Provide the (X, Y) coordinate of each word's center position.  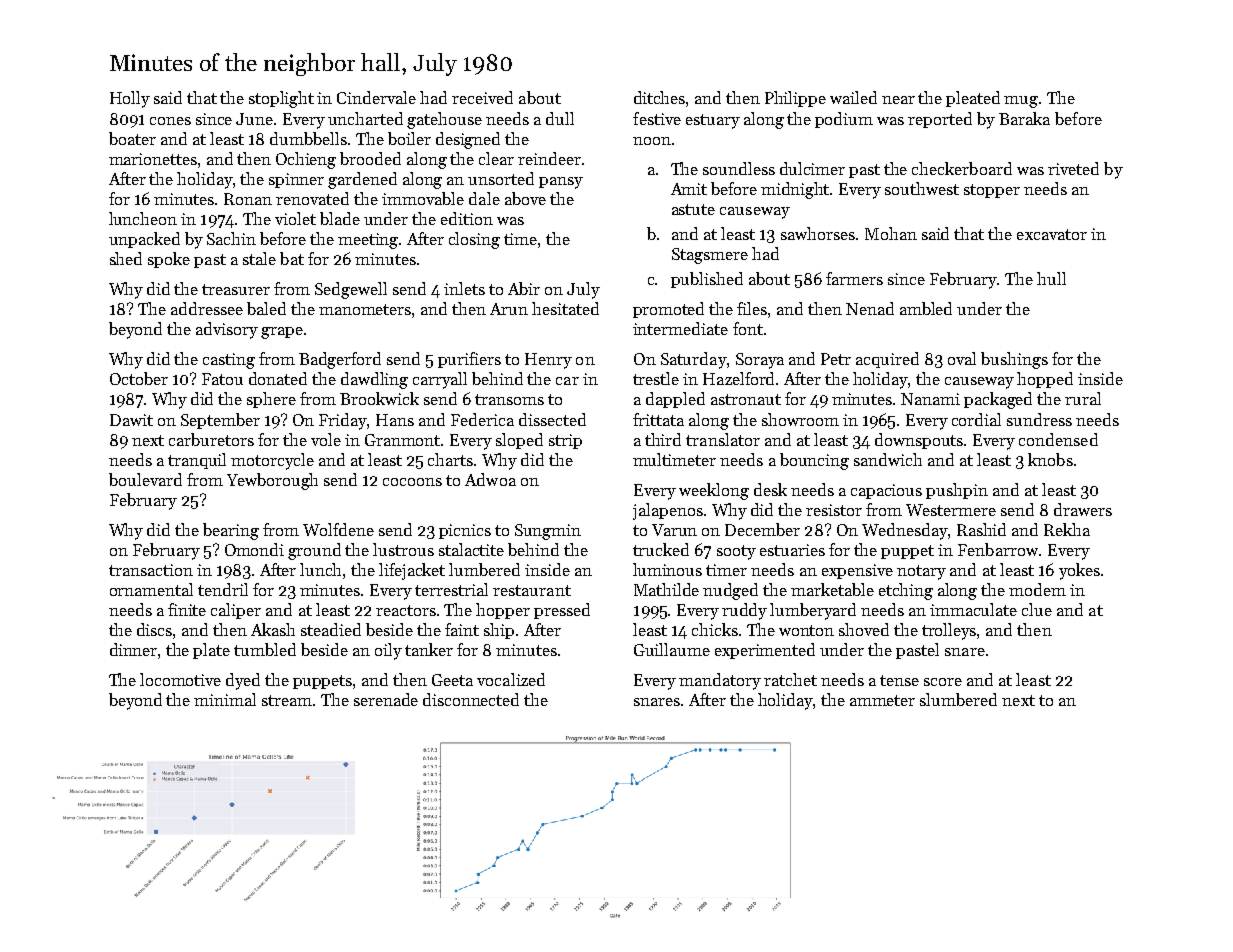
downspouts (920, 441)
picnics (465, 531)
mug (1021, 102)
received (482, 97)
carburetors (211, 439)
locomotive (180, 679)
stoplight (281, 99)
